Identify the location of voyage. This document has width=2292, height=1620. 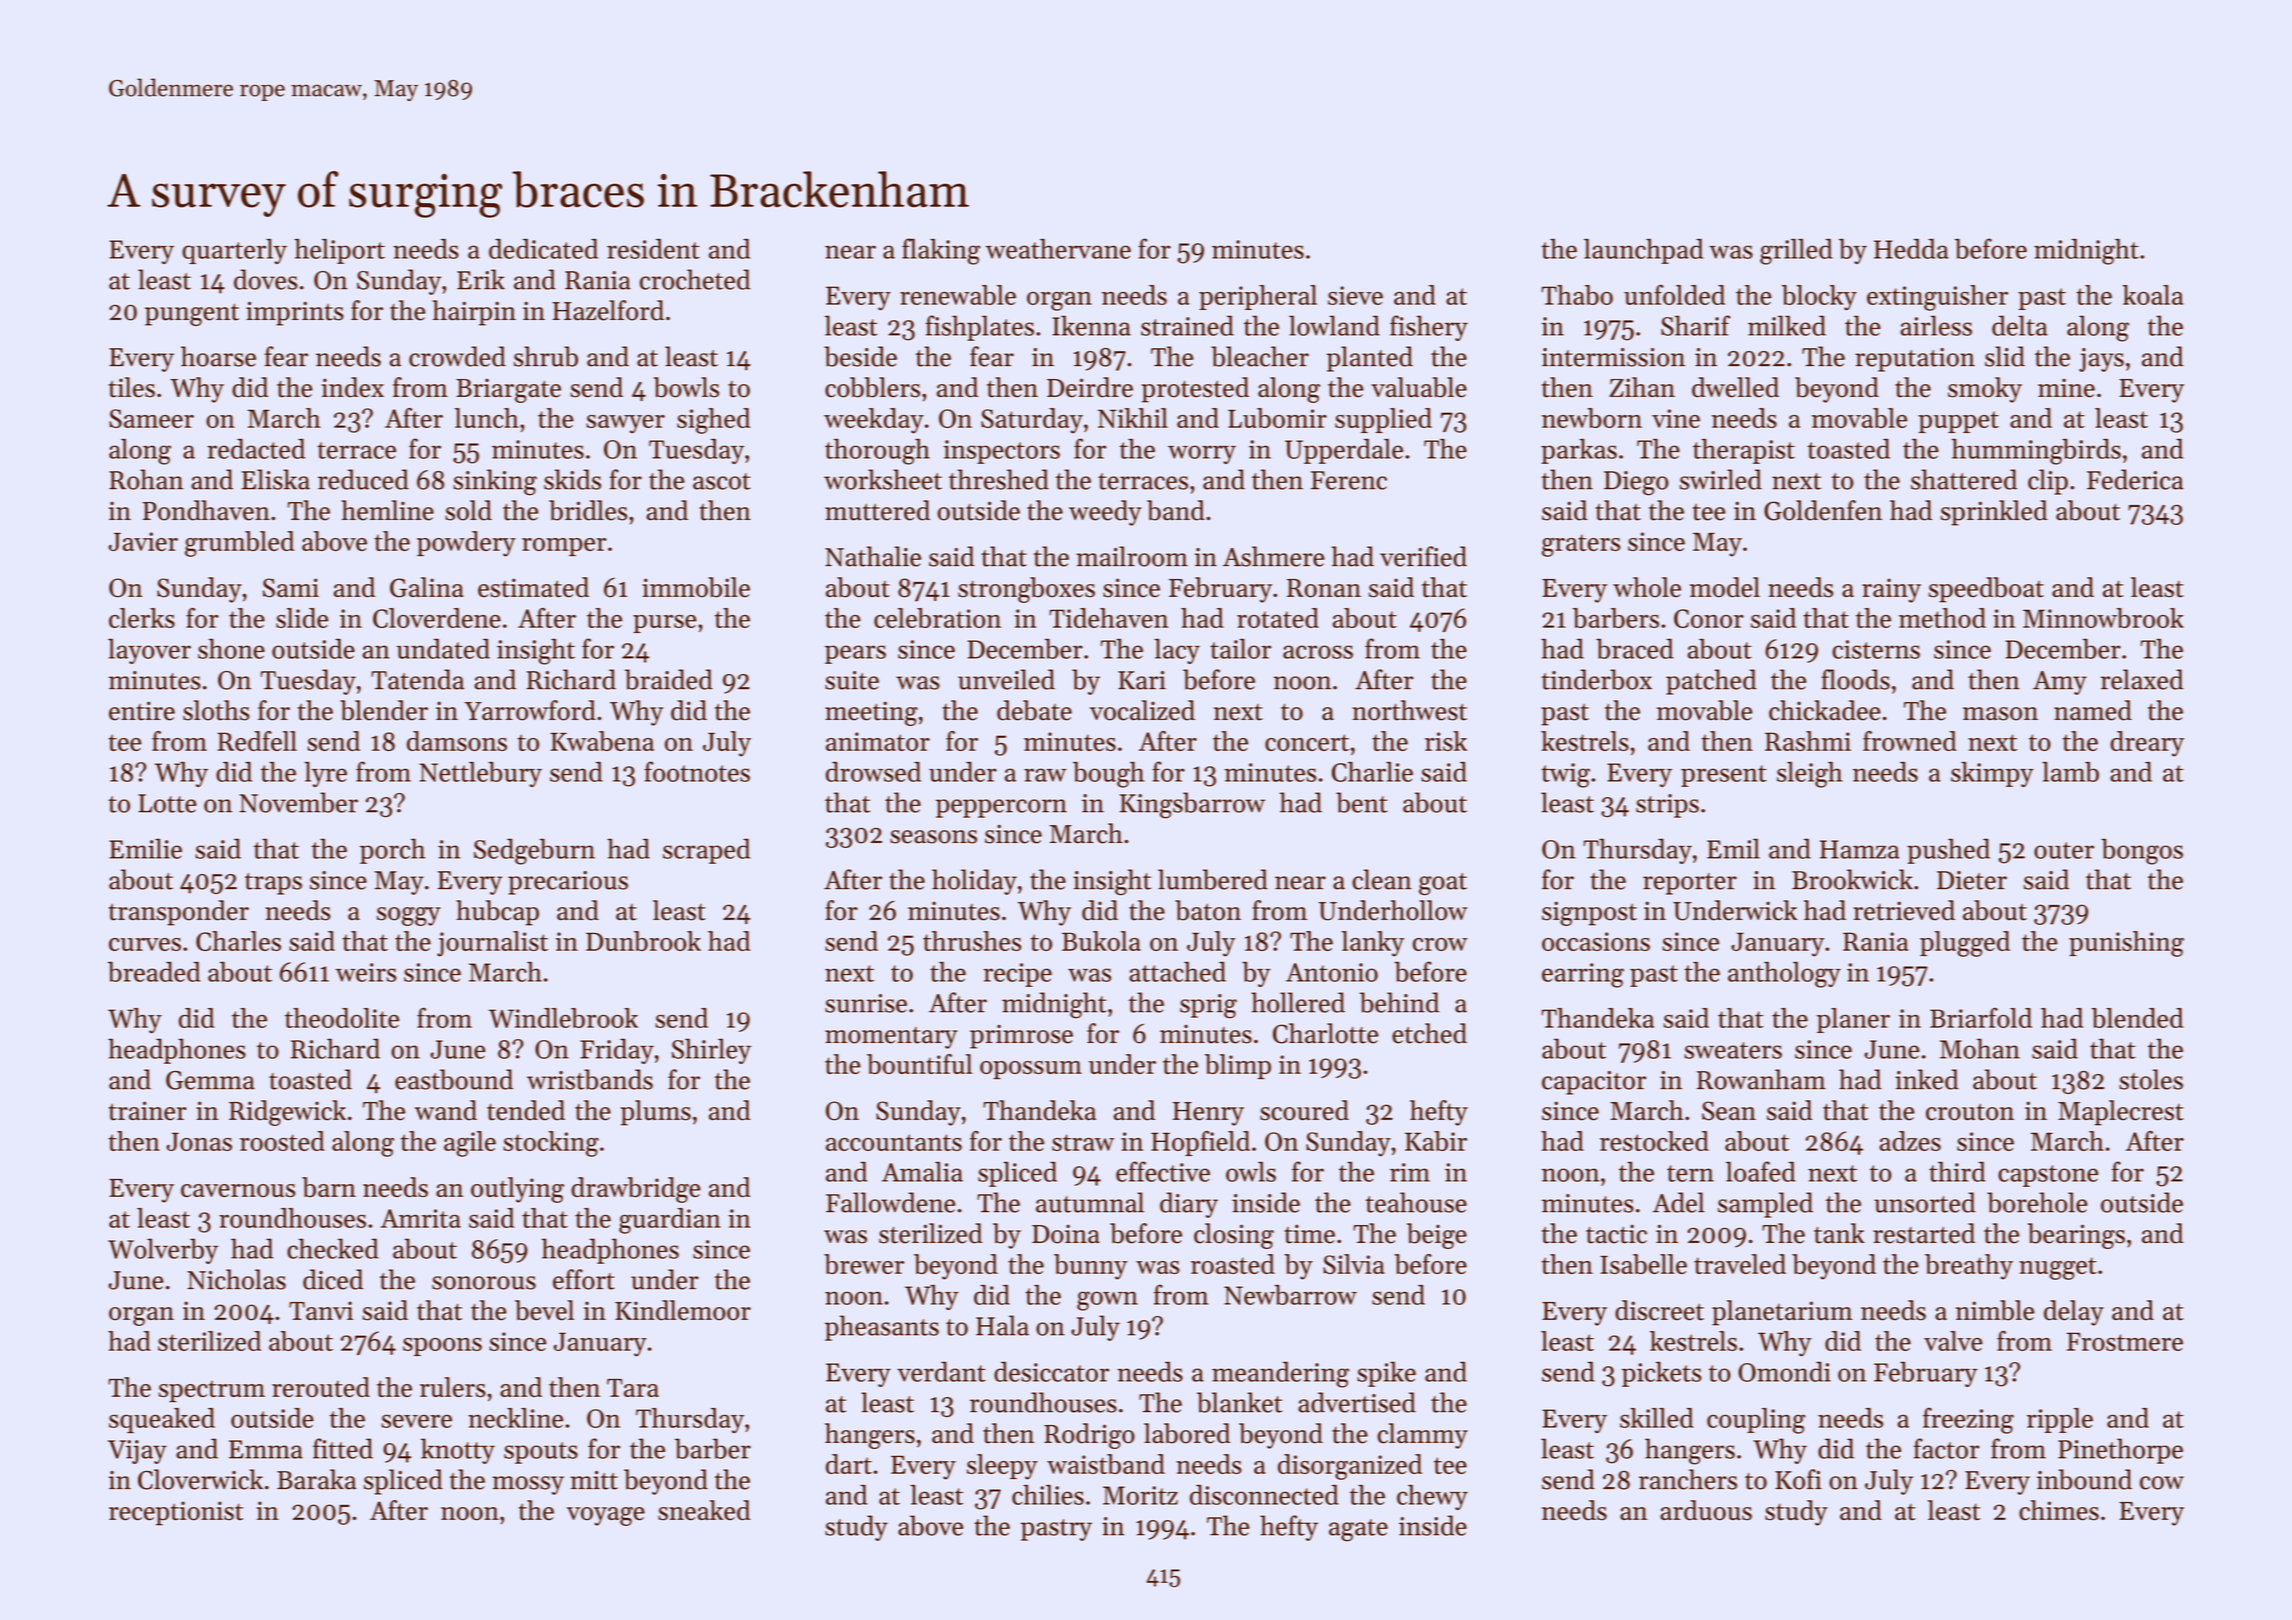
(606, 1516).
